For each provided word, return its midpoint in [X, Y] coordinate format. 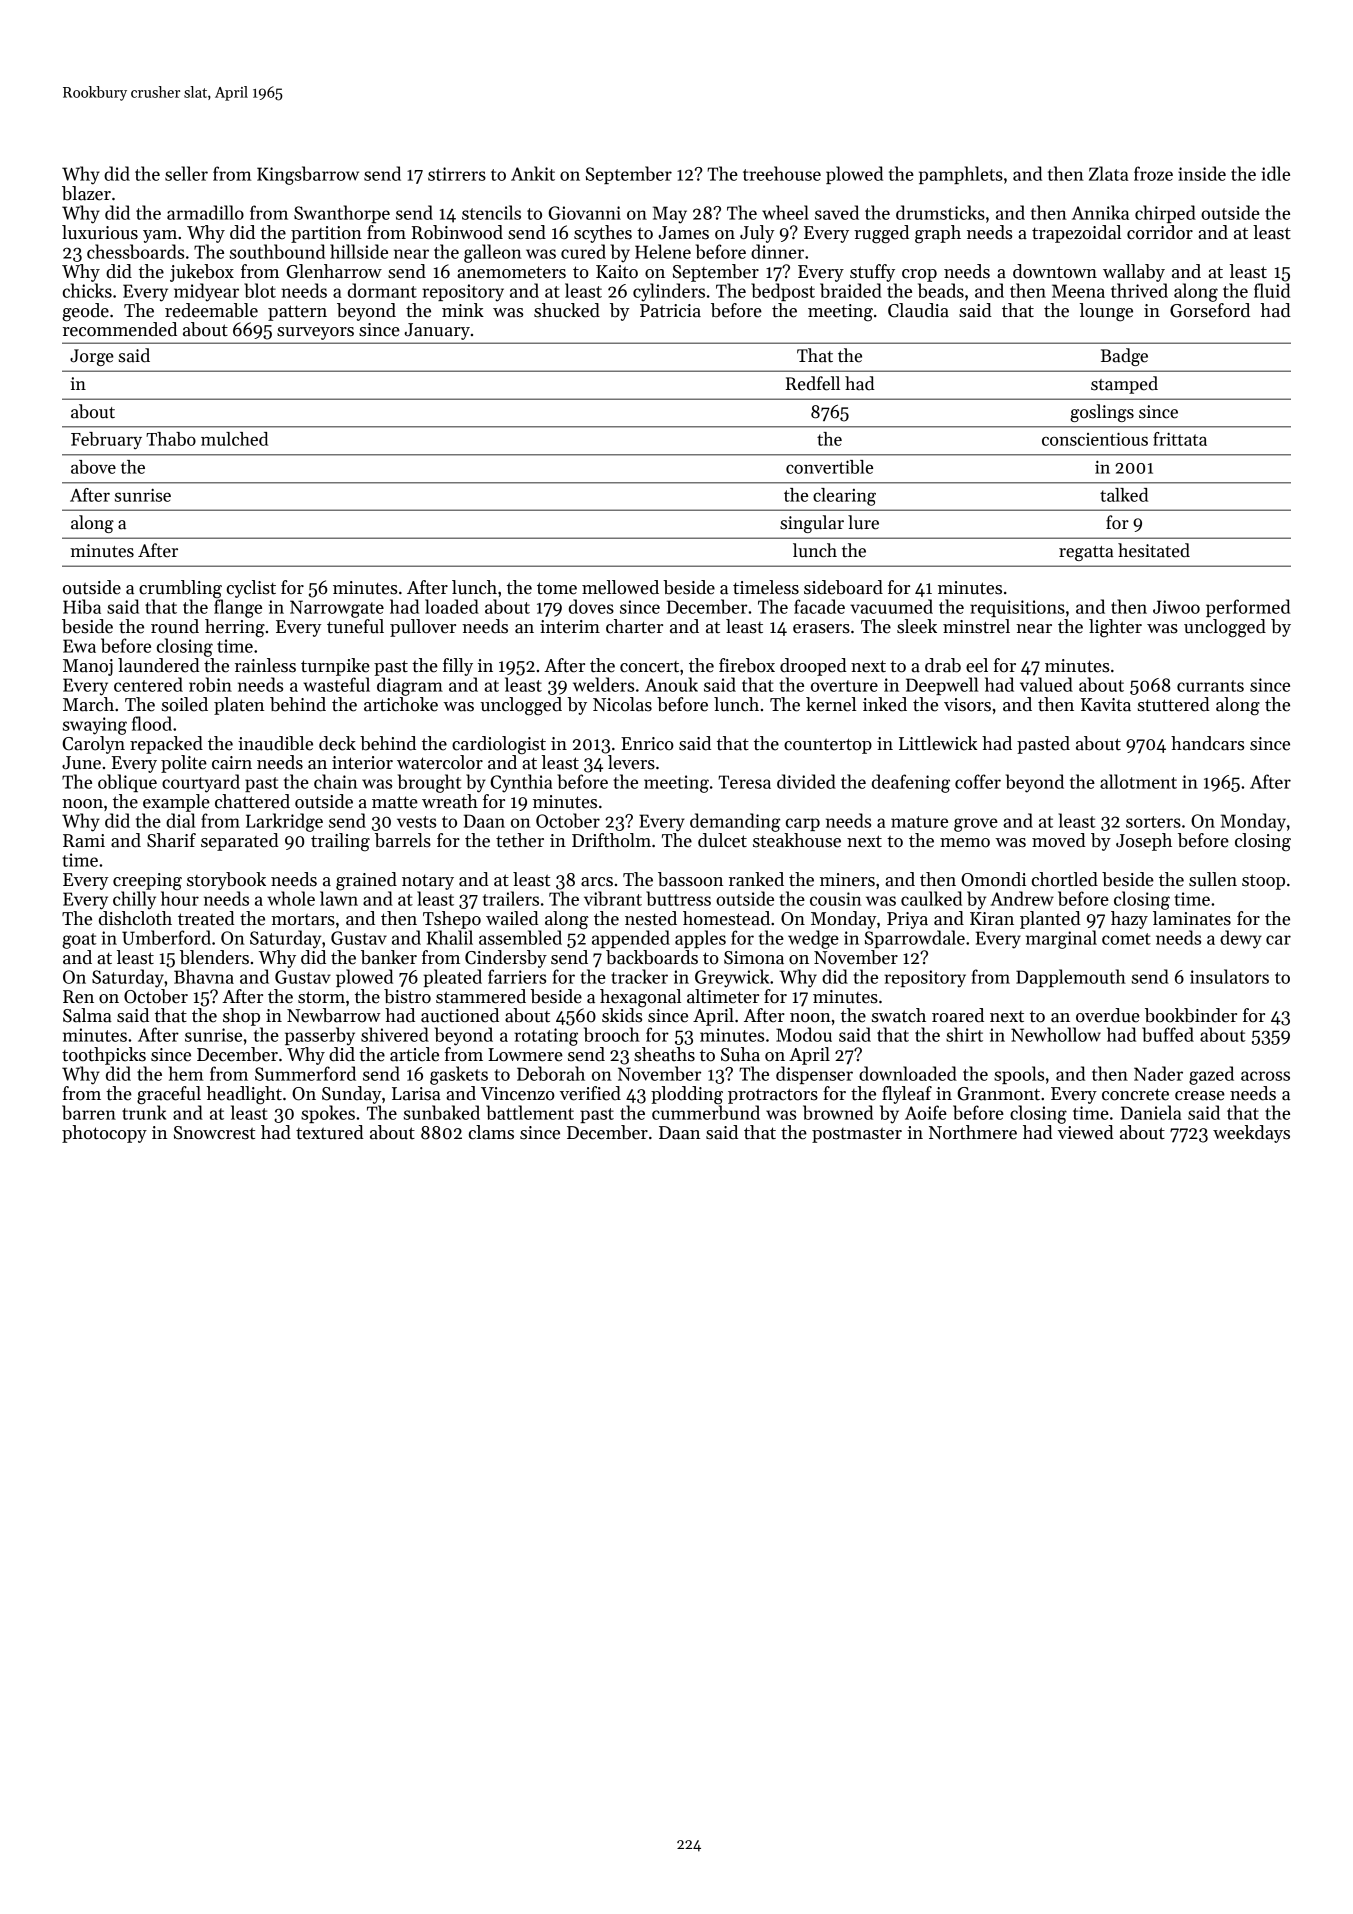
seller [186, 173]
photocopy [104, 1134]
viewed [1086, 1132]
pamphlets [961, 175]
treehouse [782, 173]
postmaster [857, 1135]
